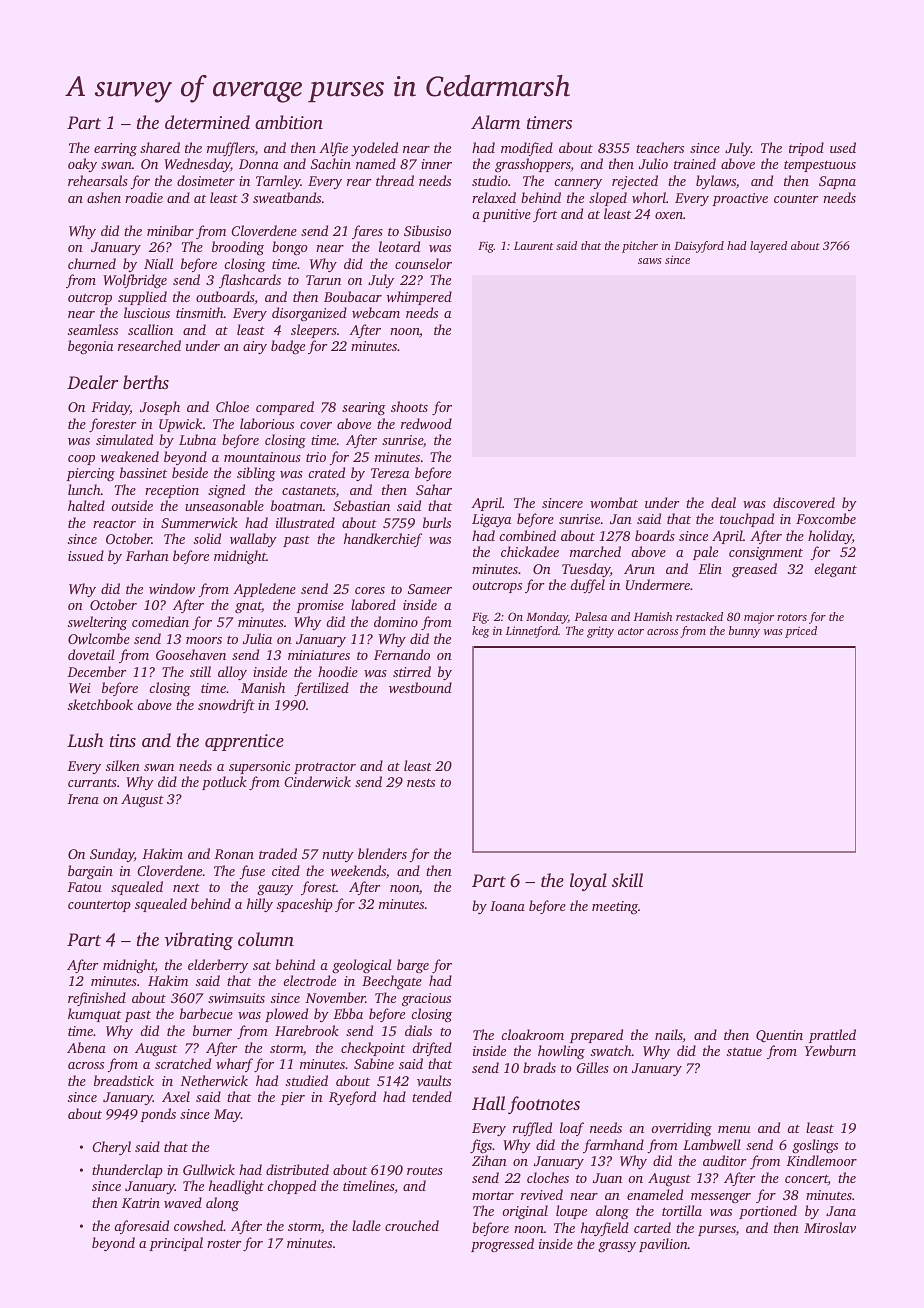  I want to click on determined, so click(207, 122).
